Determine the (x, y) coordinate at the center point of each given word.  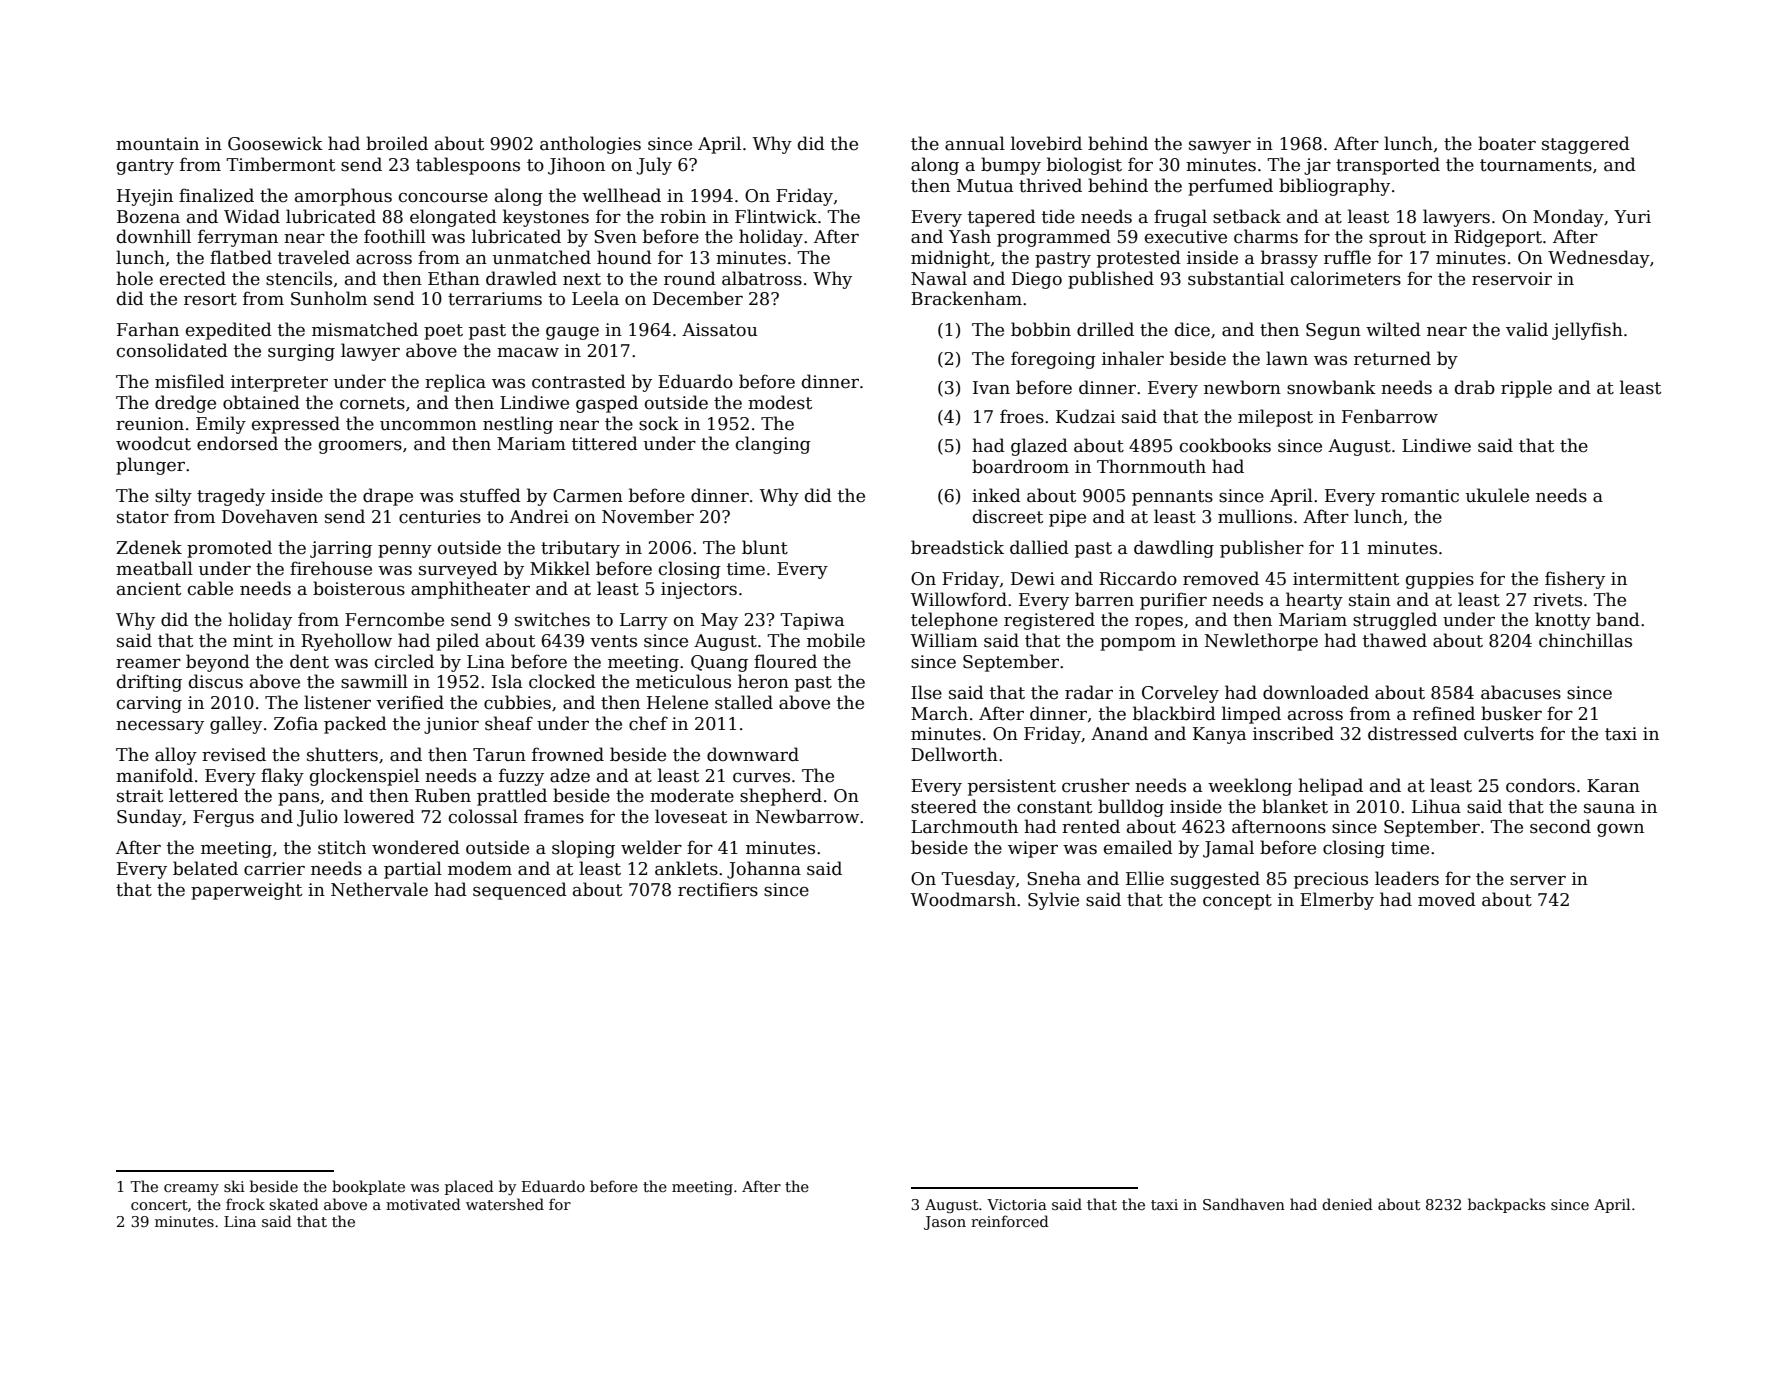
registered (1049, 621)
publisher (1262, 549)
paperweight (246, 891)
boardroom (1020, 466)
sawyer (1220, 147)
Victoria (1017, 1204)
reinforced (1010, 1221)
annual (975, 143)
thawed (1395, 640)
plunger (150, 466)
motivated (423, 1204)
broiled (397, 143)
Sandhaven (1244, 1204)
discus (216, 681)
